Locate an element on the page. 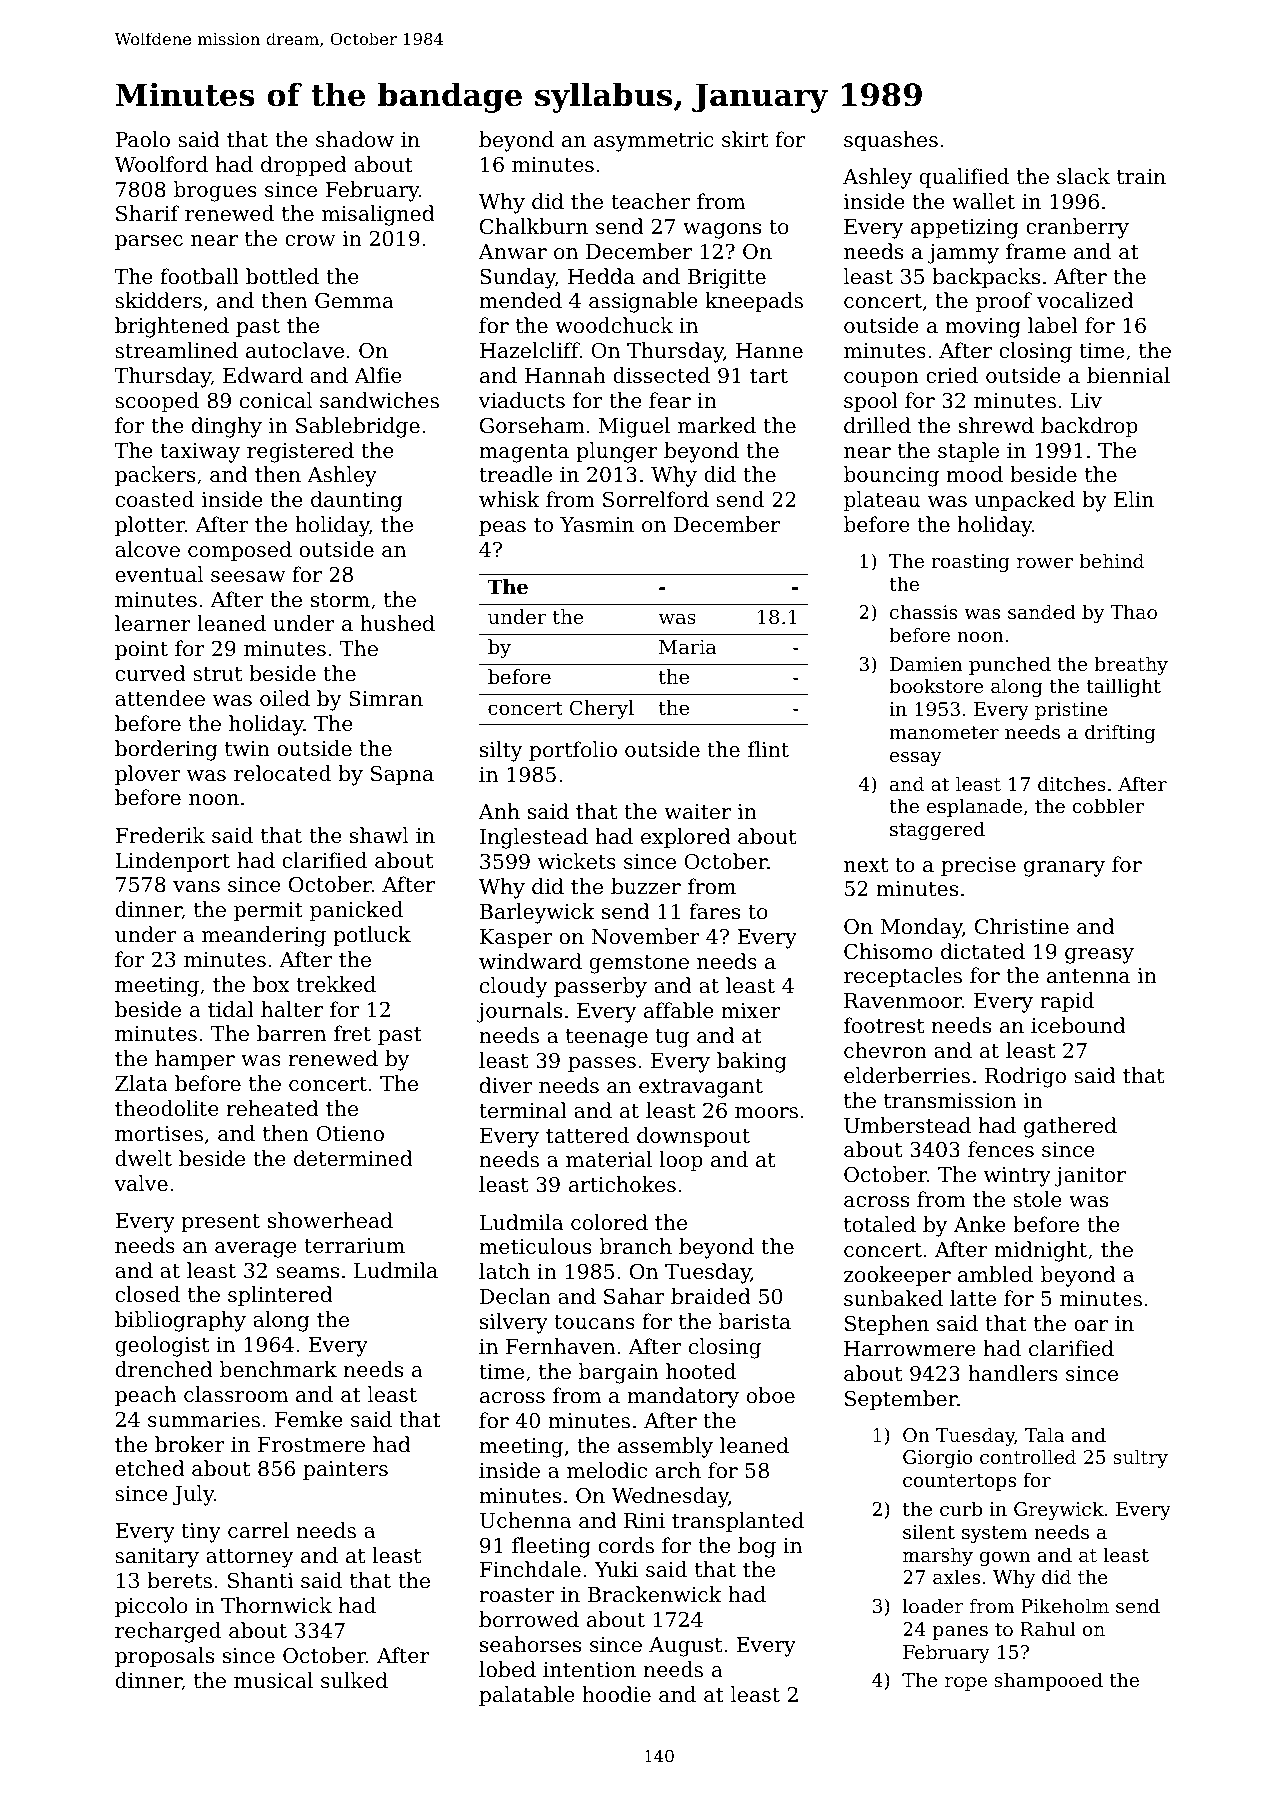 This image has width=1287, height=1820. gemstone is located at coordinates (639, 964).
